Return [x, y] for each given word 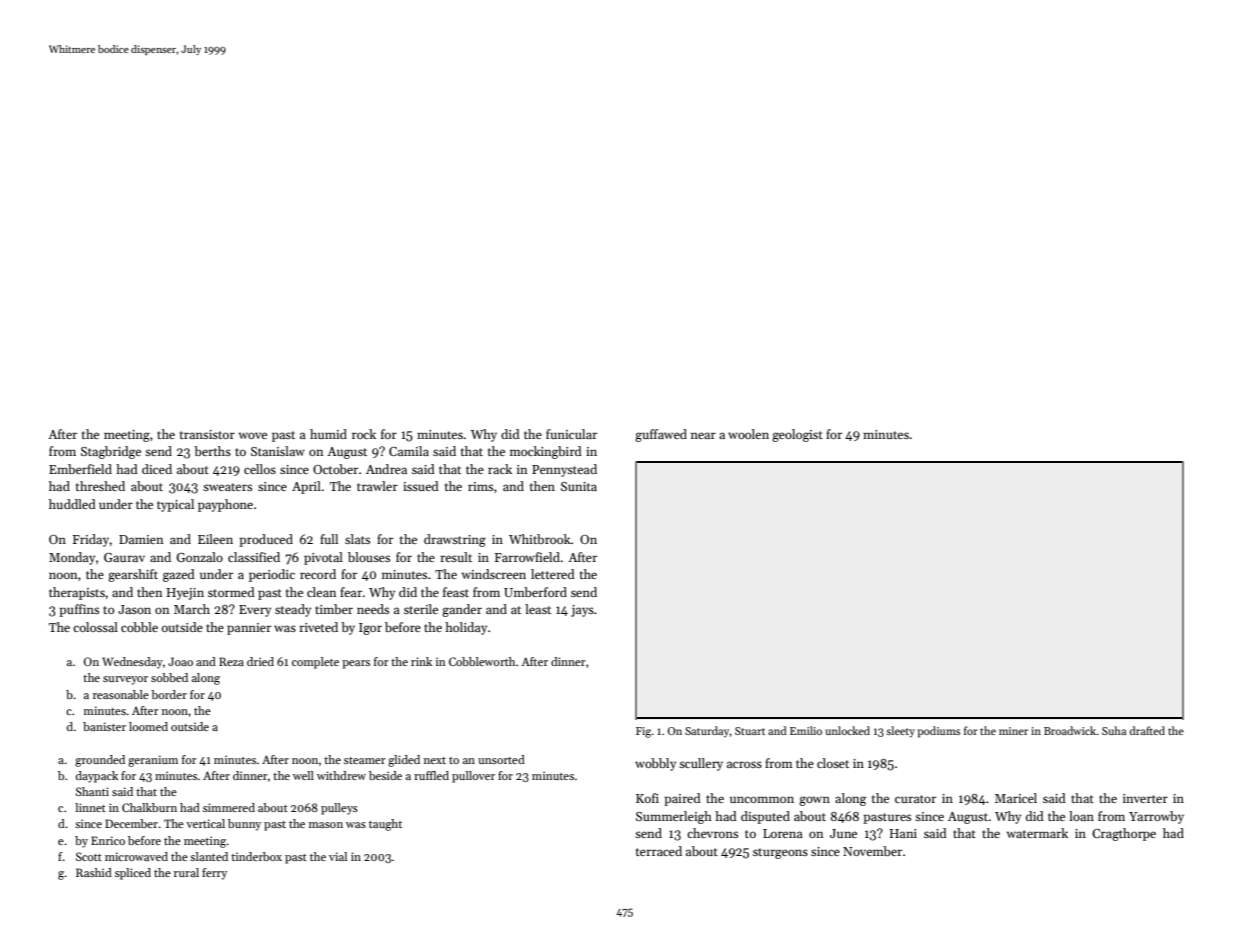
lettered [553, 574]
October [335, 469]
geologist [797, 435]
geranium [153, 761]
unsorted [501, 759]
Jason [134, 609]
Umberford [535, 592]
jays [582, 611]
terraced [659, 851]
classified [254, 557]
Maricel [1016, 798]
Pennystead [564, 470]
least [538, 609]
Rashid [94, 872]
